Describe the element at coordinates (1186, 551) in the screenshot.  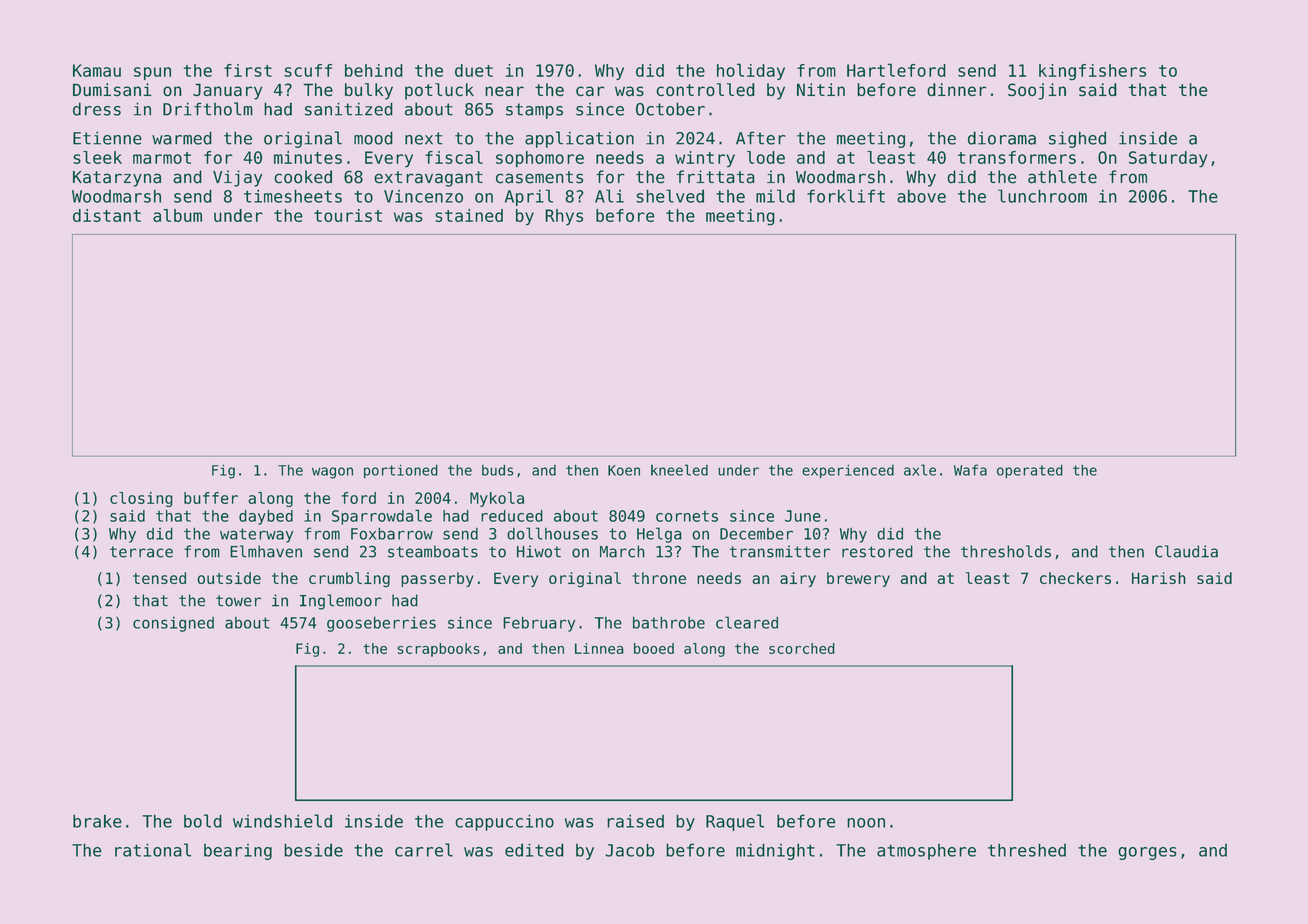
I see `Claudia` at that location.
